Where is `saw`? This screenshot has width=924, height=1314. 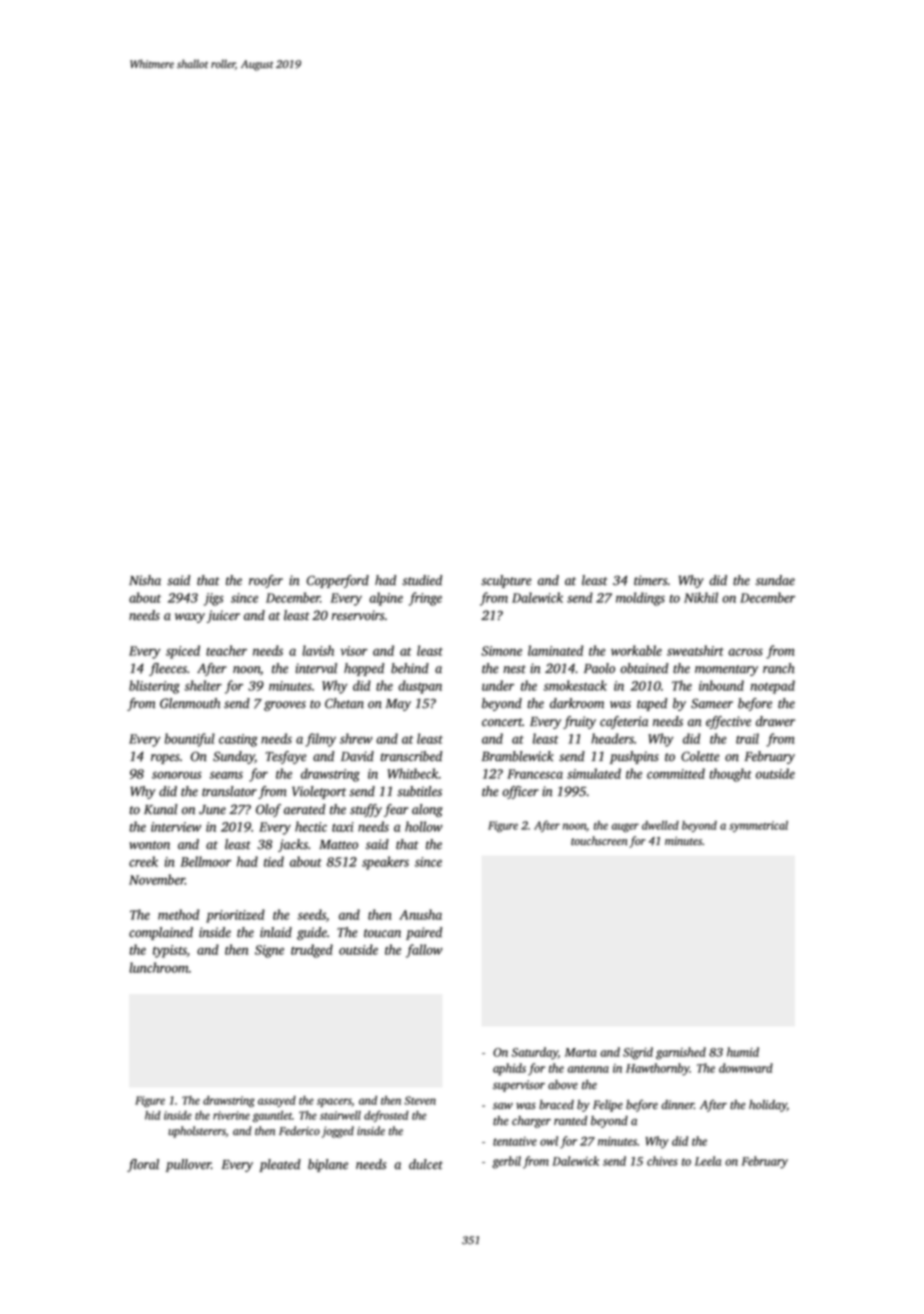
saw is located at coordinates (503, 1106).
